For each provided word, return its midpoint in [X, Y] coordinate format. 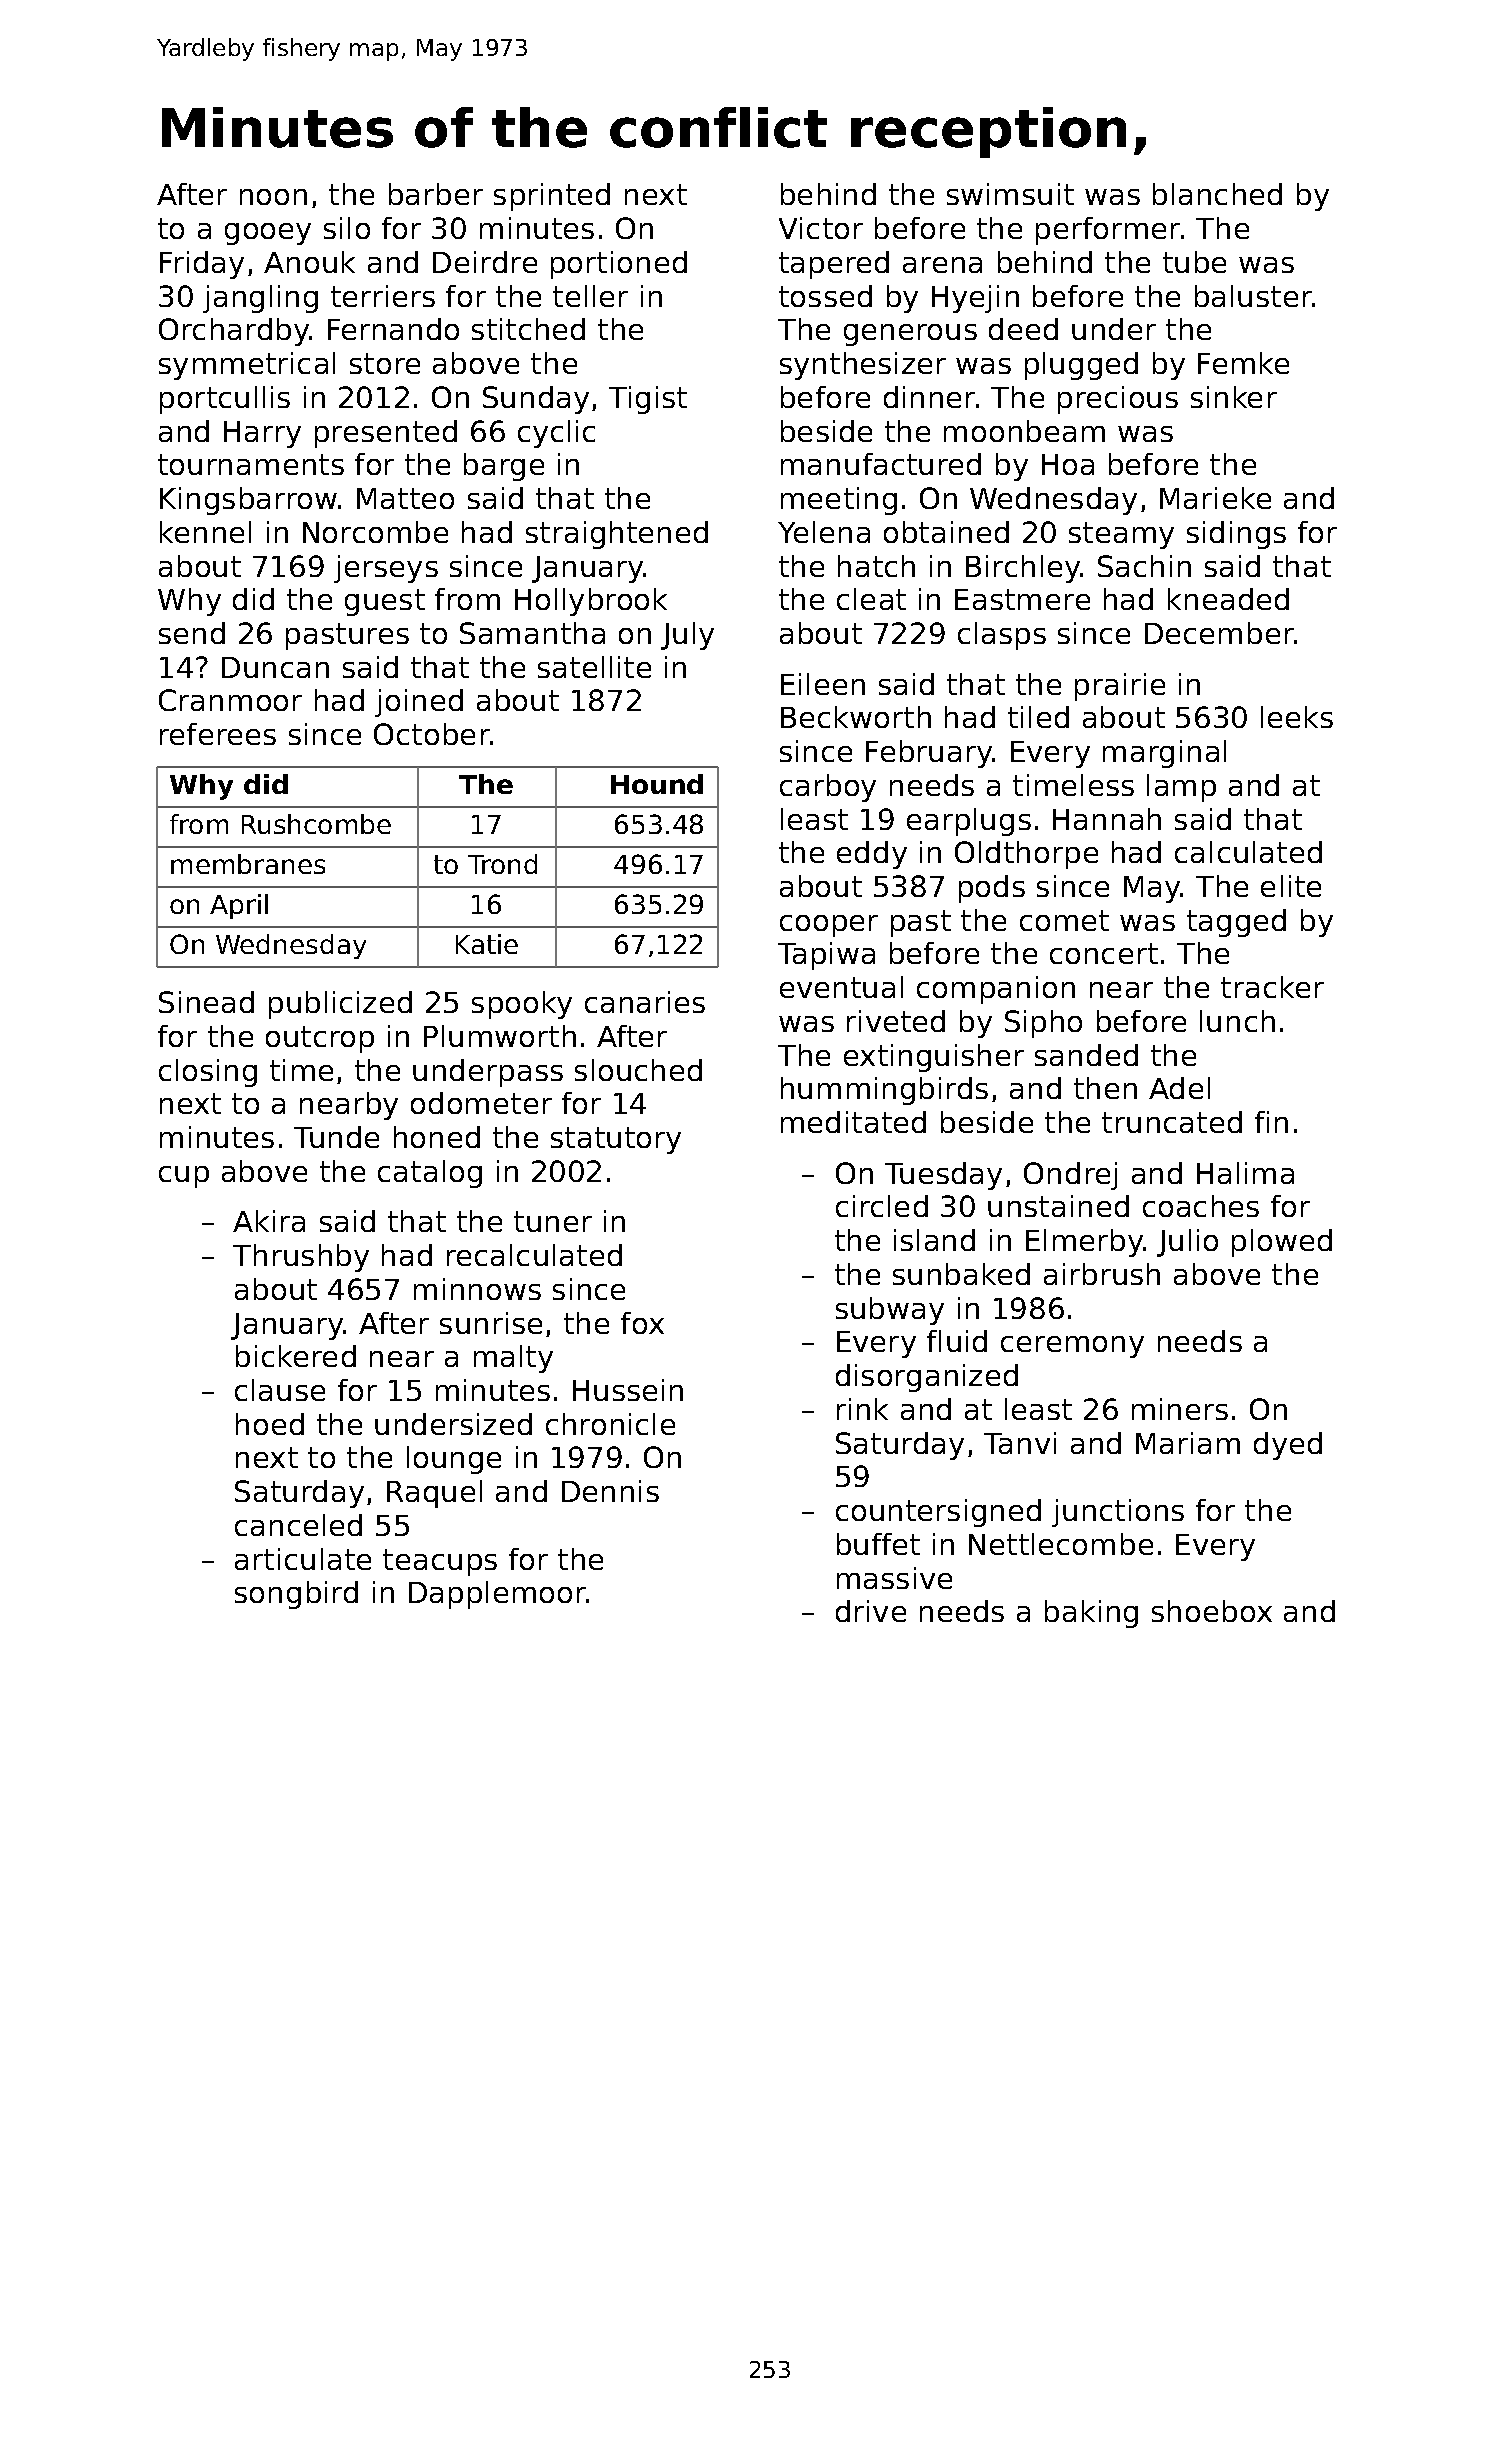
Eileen [823, 684]
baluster [1253, 296]
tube [1194, 262]
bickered [296, 1356]
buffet [878, 1544]
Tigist [648, 400]
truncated [1172, 1122]
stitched [528, 329]
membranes [248, 864]
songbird [296, 1595]
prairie [1120, 687]
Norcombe [375, 532]
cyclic [556, 434]
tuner [553, 1221]
